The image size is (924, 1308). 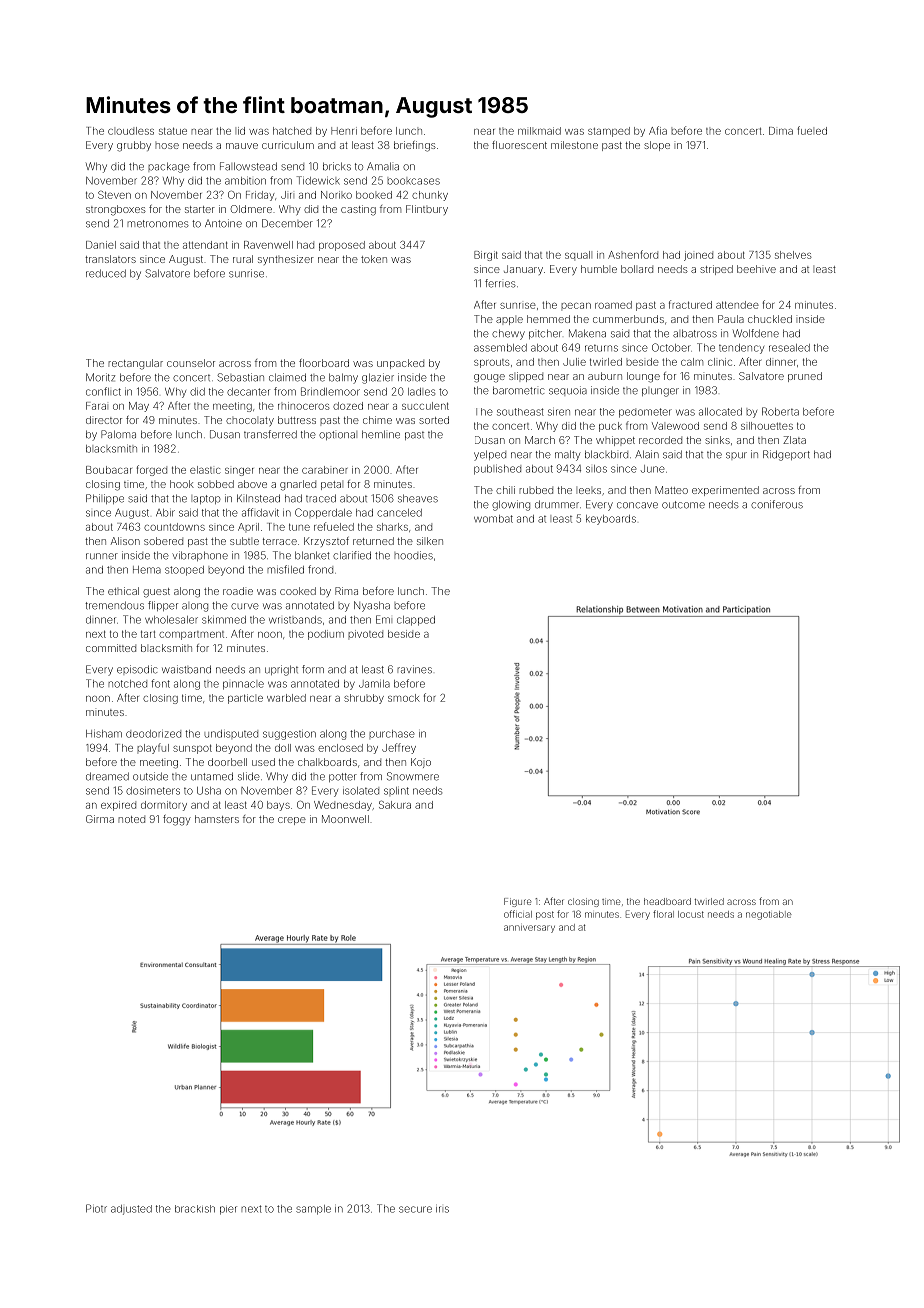 What do you see at coordinates (270, 434) in the image?
I see `transferred` at bounding box center [270, 434].
